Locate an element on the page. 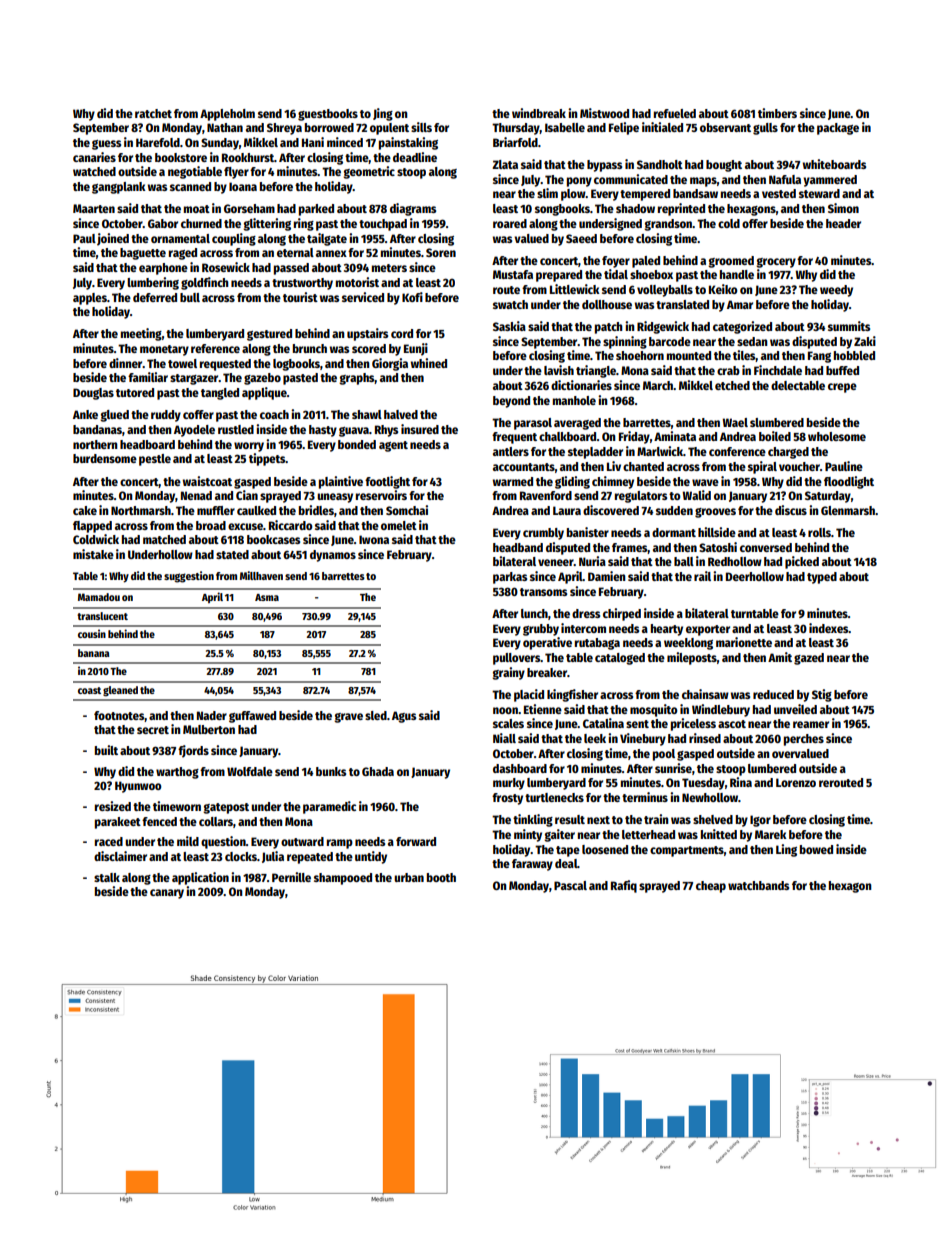 Image resolution: width=952 pixels, height=1233 pixels. Jing is located at coordinates (383, 114).
